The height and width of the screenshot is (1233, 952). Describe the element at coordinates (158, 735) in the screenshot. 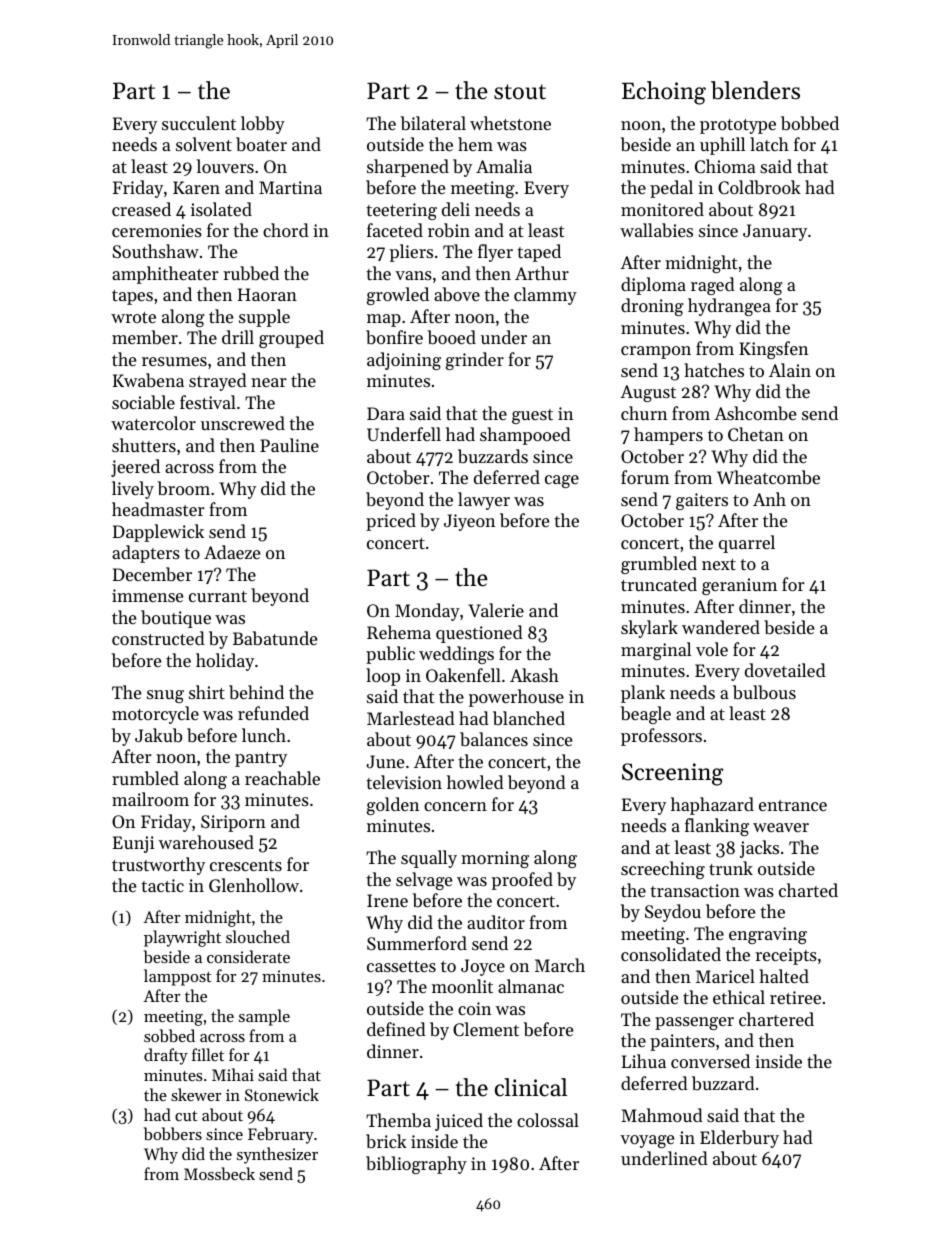

I see `Jakub` at that location.
